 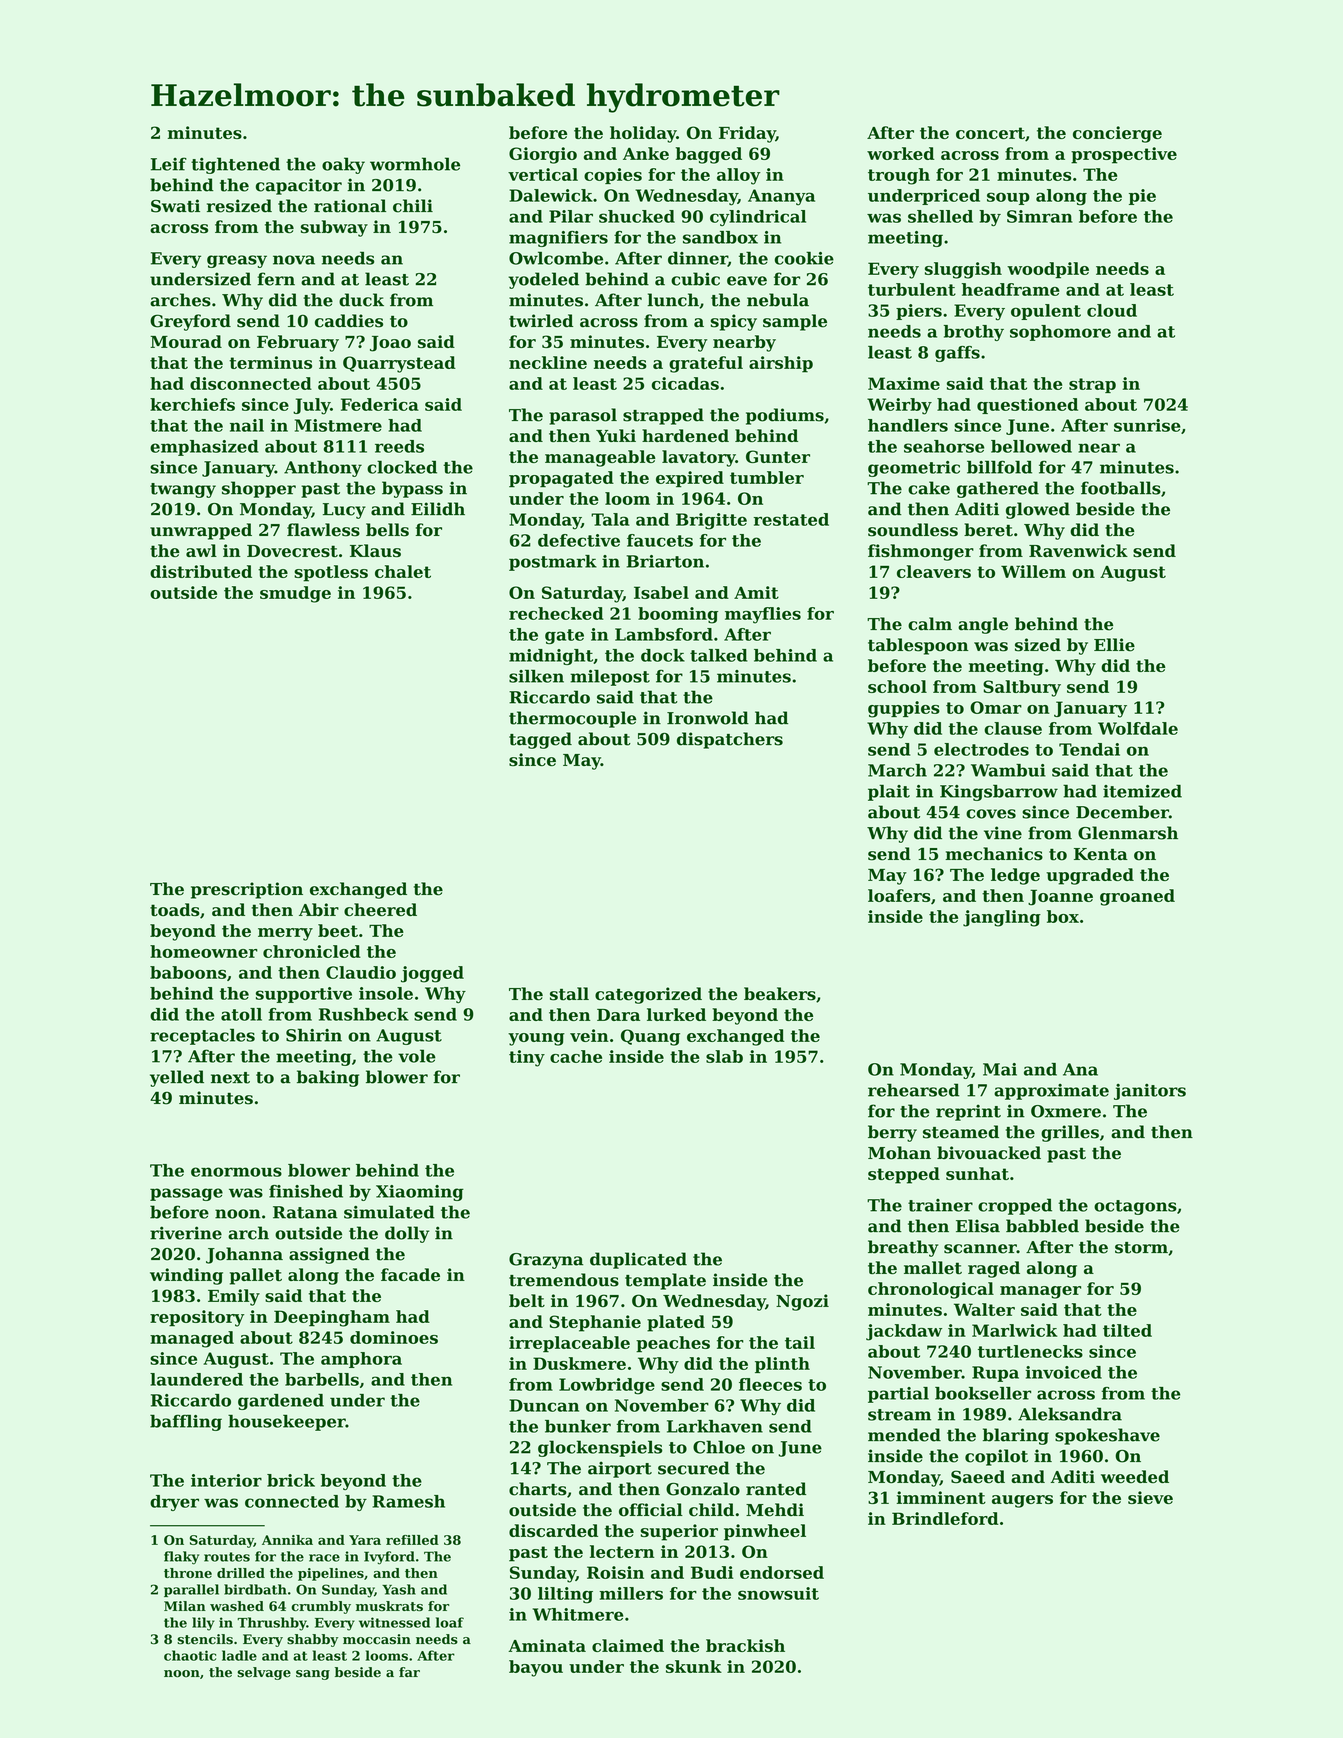 What do you see at coordinates (1138, 728) in the screenshot?
I see `Wolfdale` at bounding box center [1138, 728].
